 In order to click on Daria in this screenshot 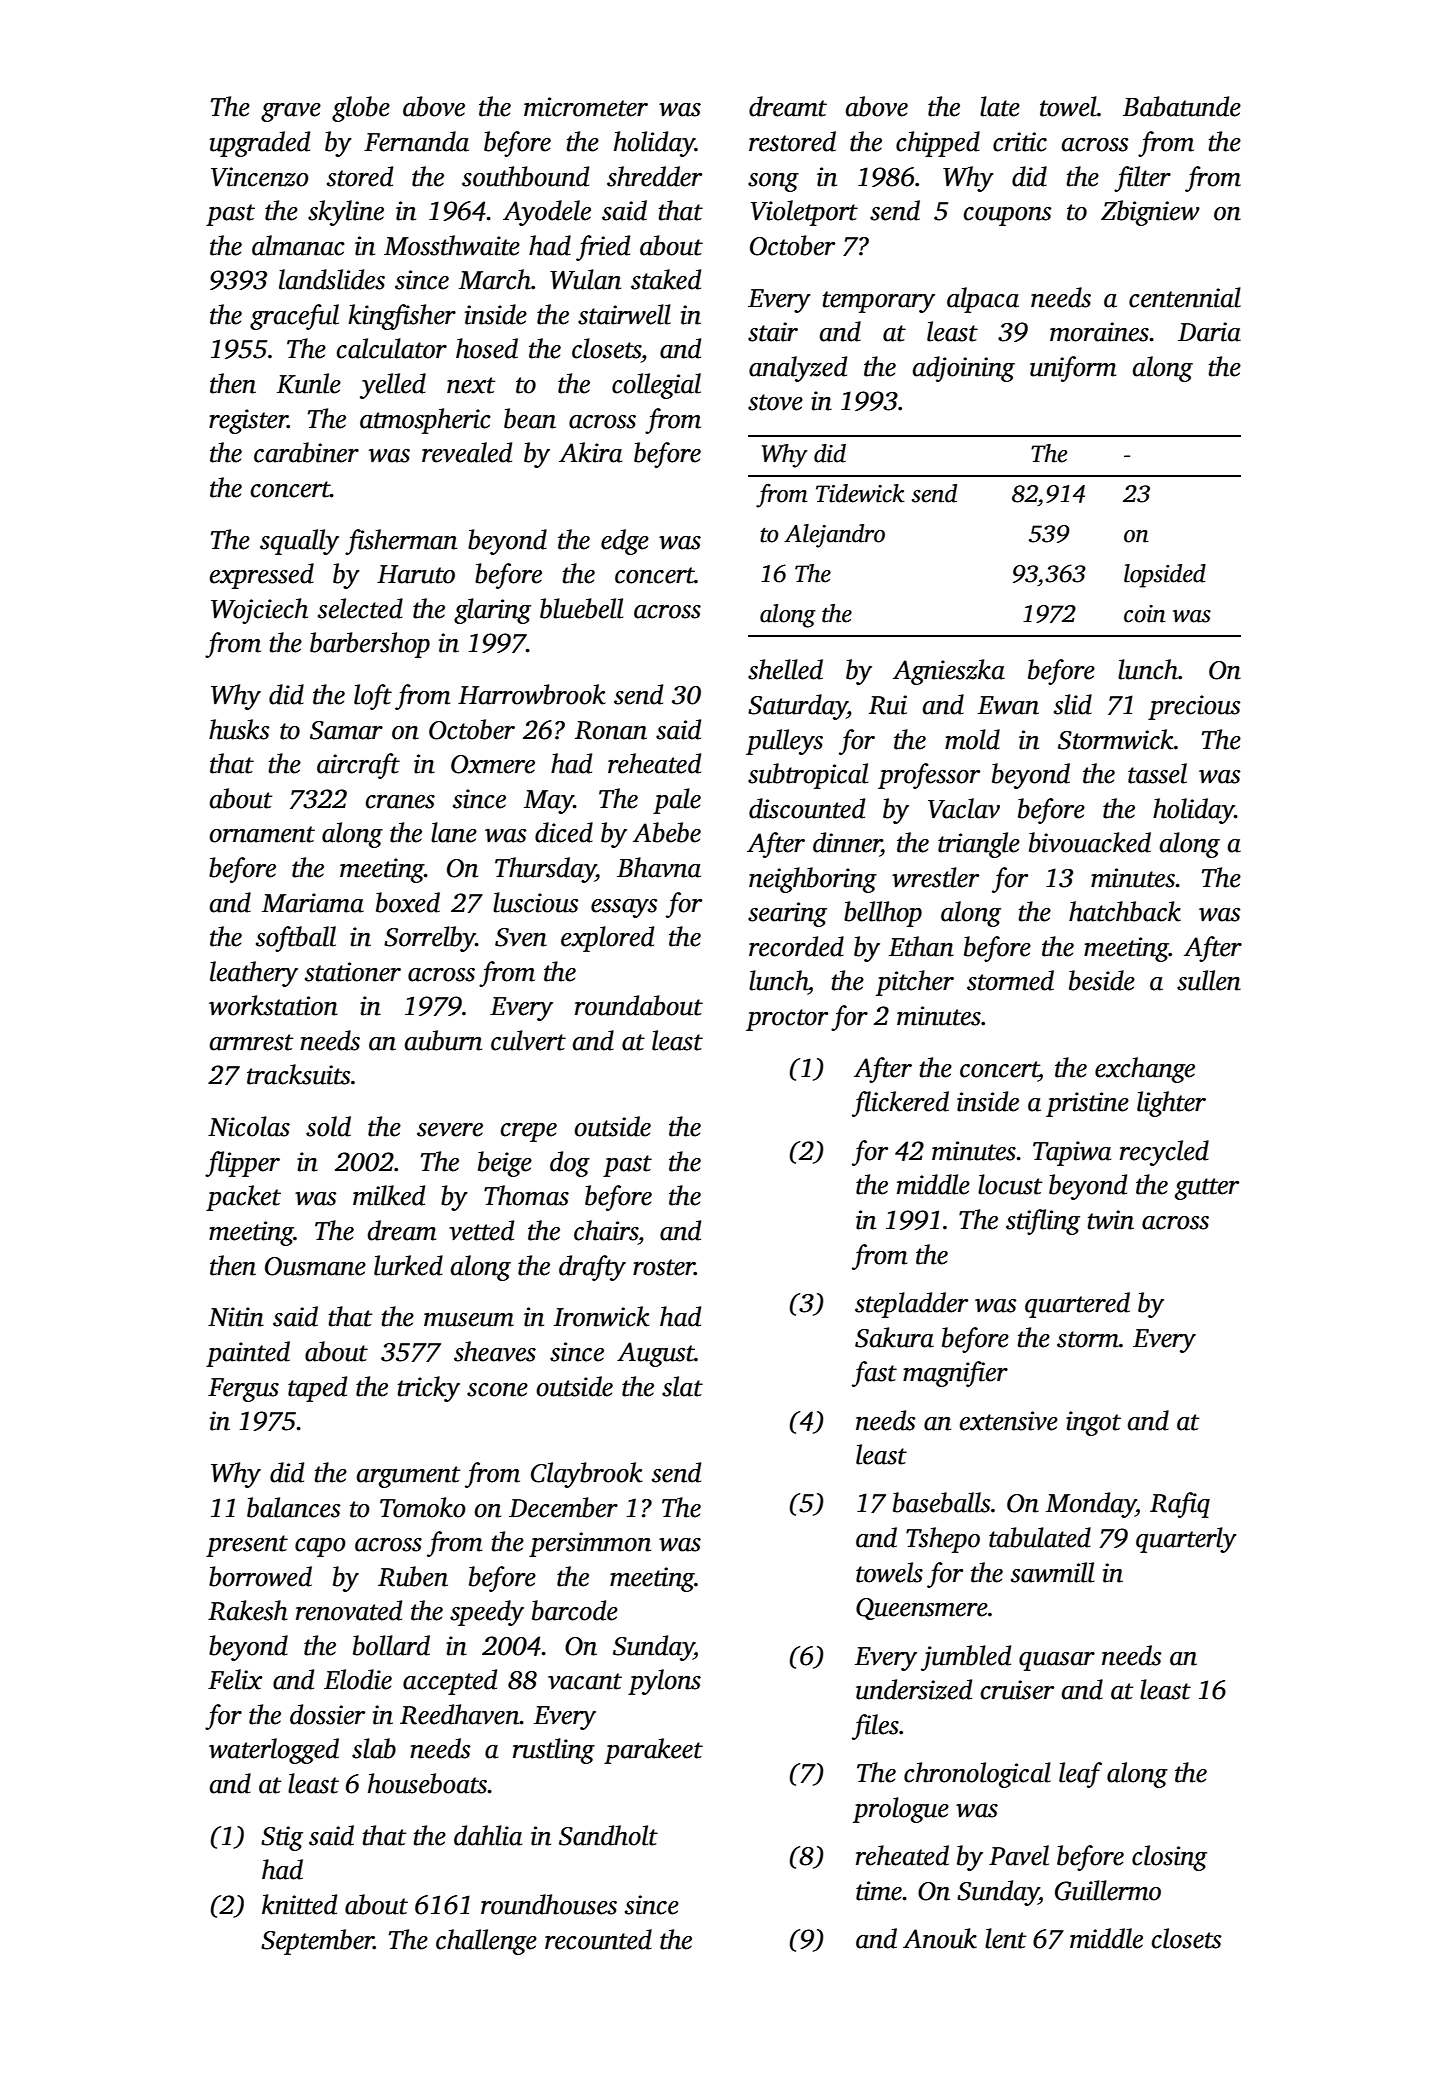, I will do `click(1209, 332)`.
